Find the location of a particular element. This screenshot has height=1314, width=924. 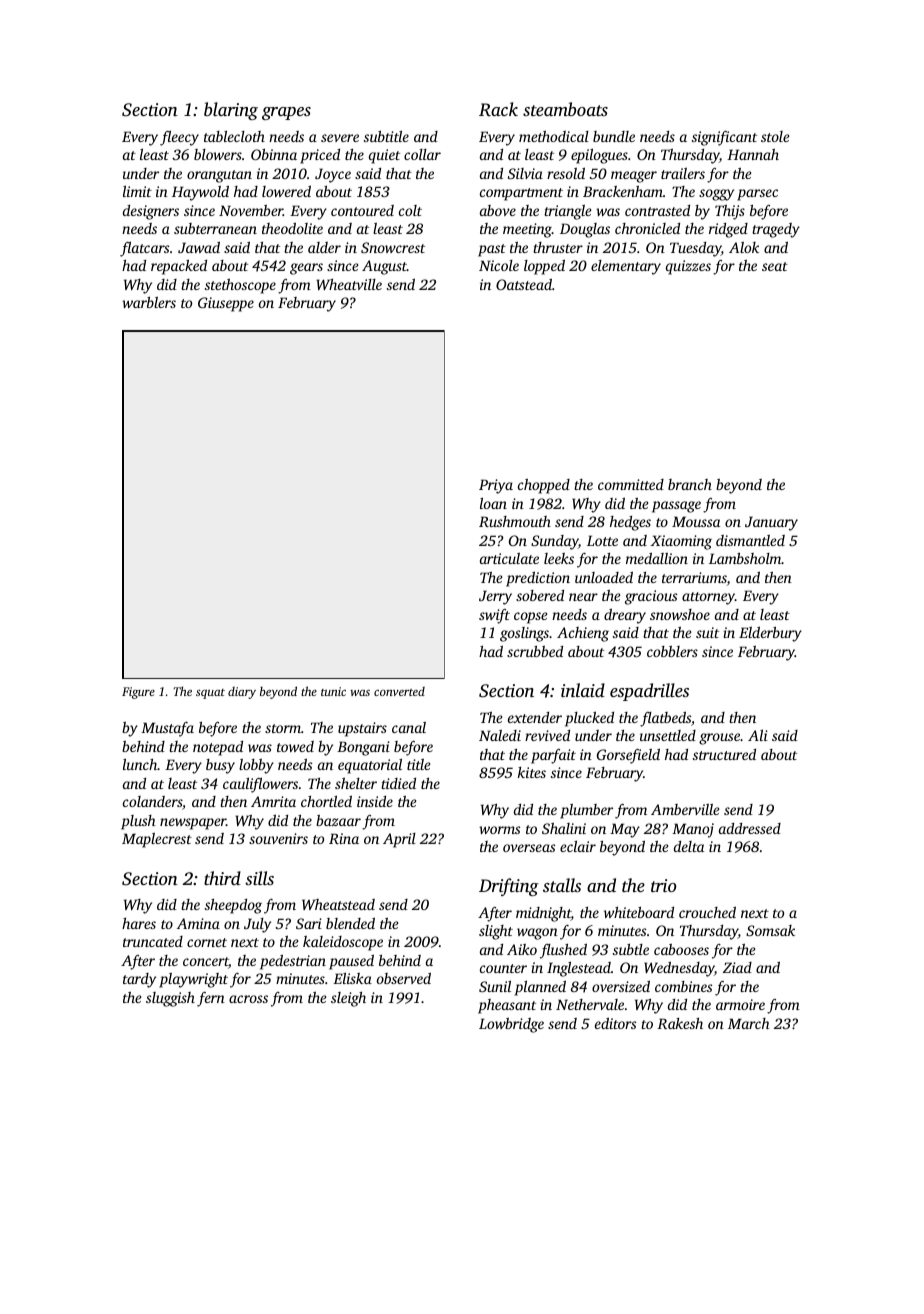

Haywold is located at coordinates (200, 193).
